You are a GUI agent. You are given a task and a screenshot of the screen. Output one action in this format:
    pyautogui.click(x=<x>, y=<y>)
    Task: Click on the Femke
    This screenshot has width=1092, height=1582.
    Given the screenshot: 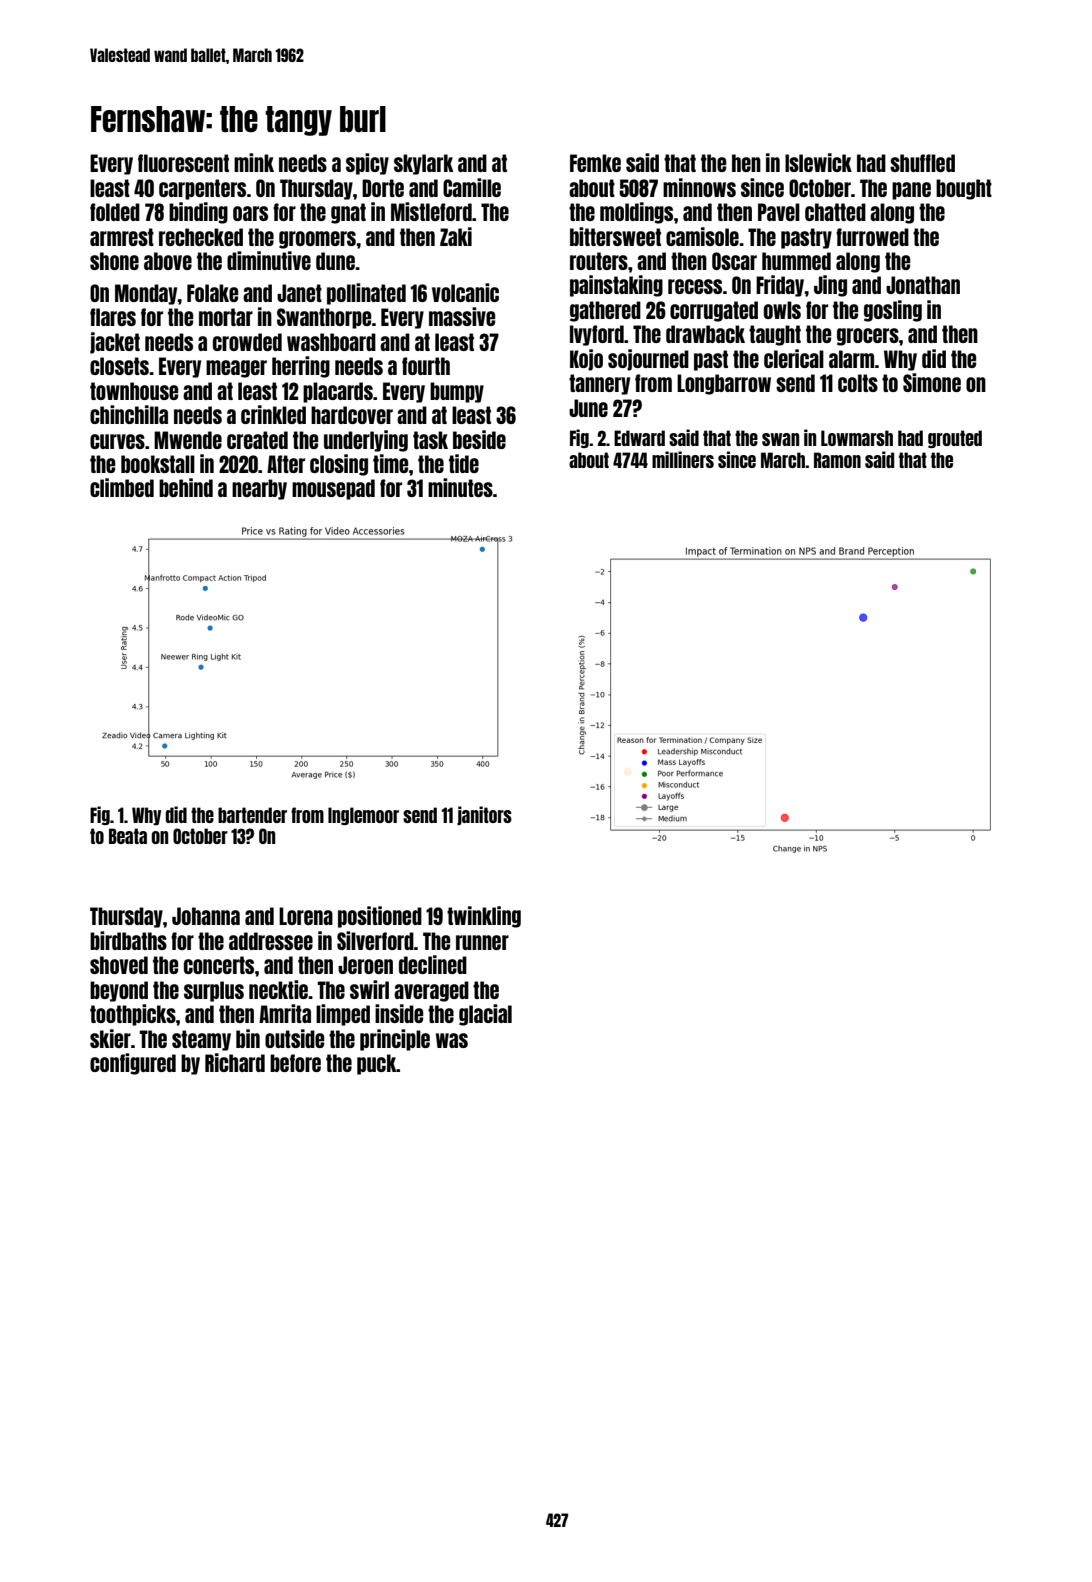 What is the action you would take?
    pyautogui.click(x=595, y=163)
